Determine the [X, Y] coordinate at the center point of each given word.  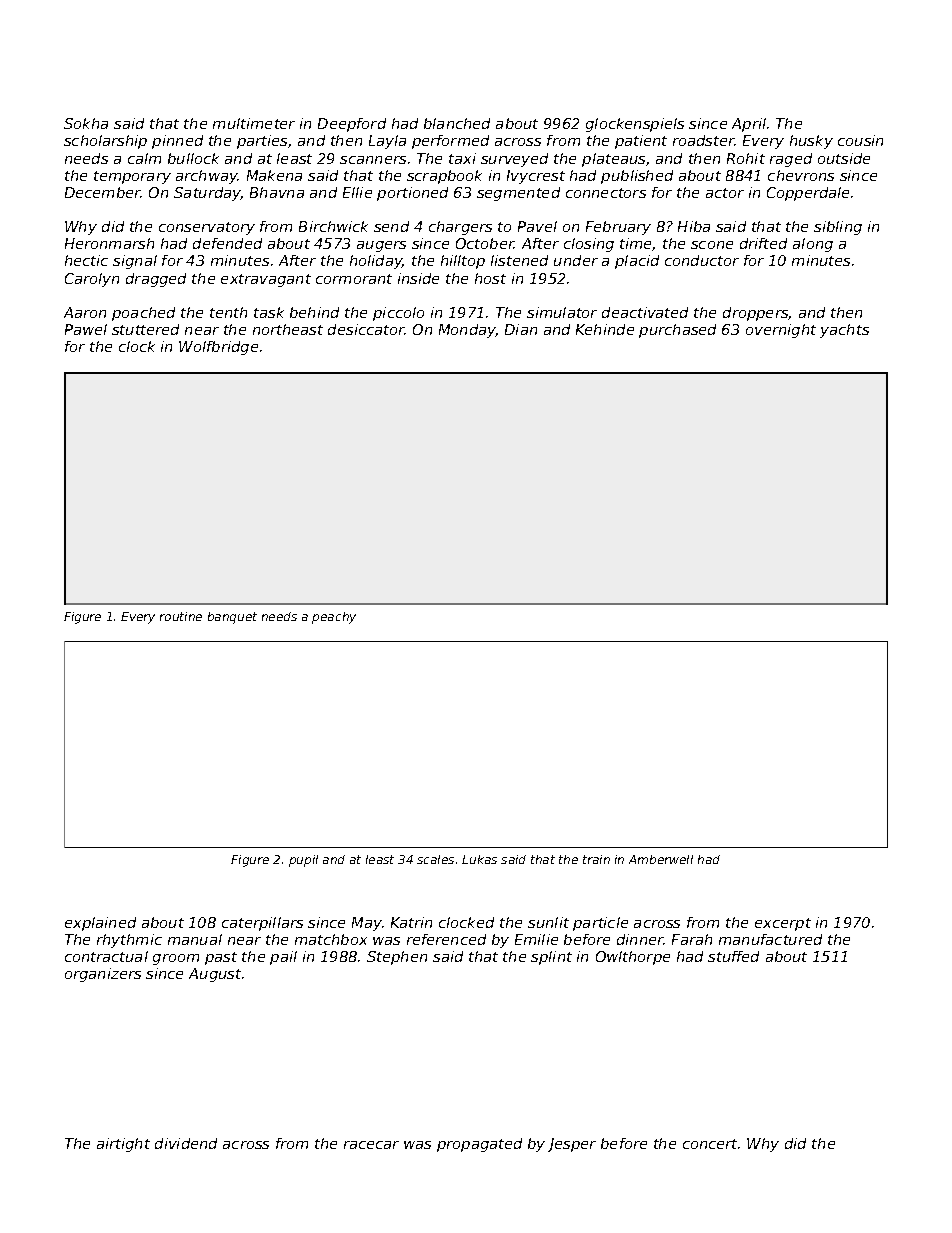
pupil [303, 861]
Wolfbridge [218, 348]
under [576, 260]
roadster [704, 140]
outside [844, 158]
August [215, 975]
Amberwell [661, 859]
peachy [334, 618]
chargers [460, 228]
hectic [86, 260]
